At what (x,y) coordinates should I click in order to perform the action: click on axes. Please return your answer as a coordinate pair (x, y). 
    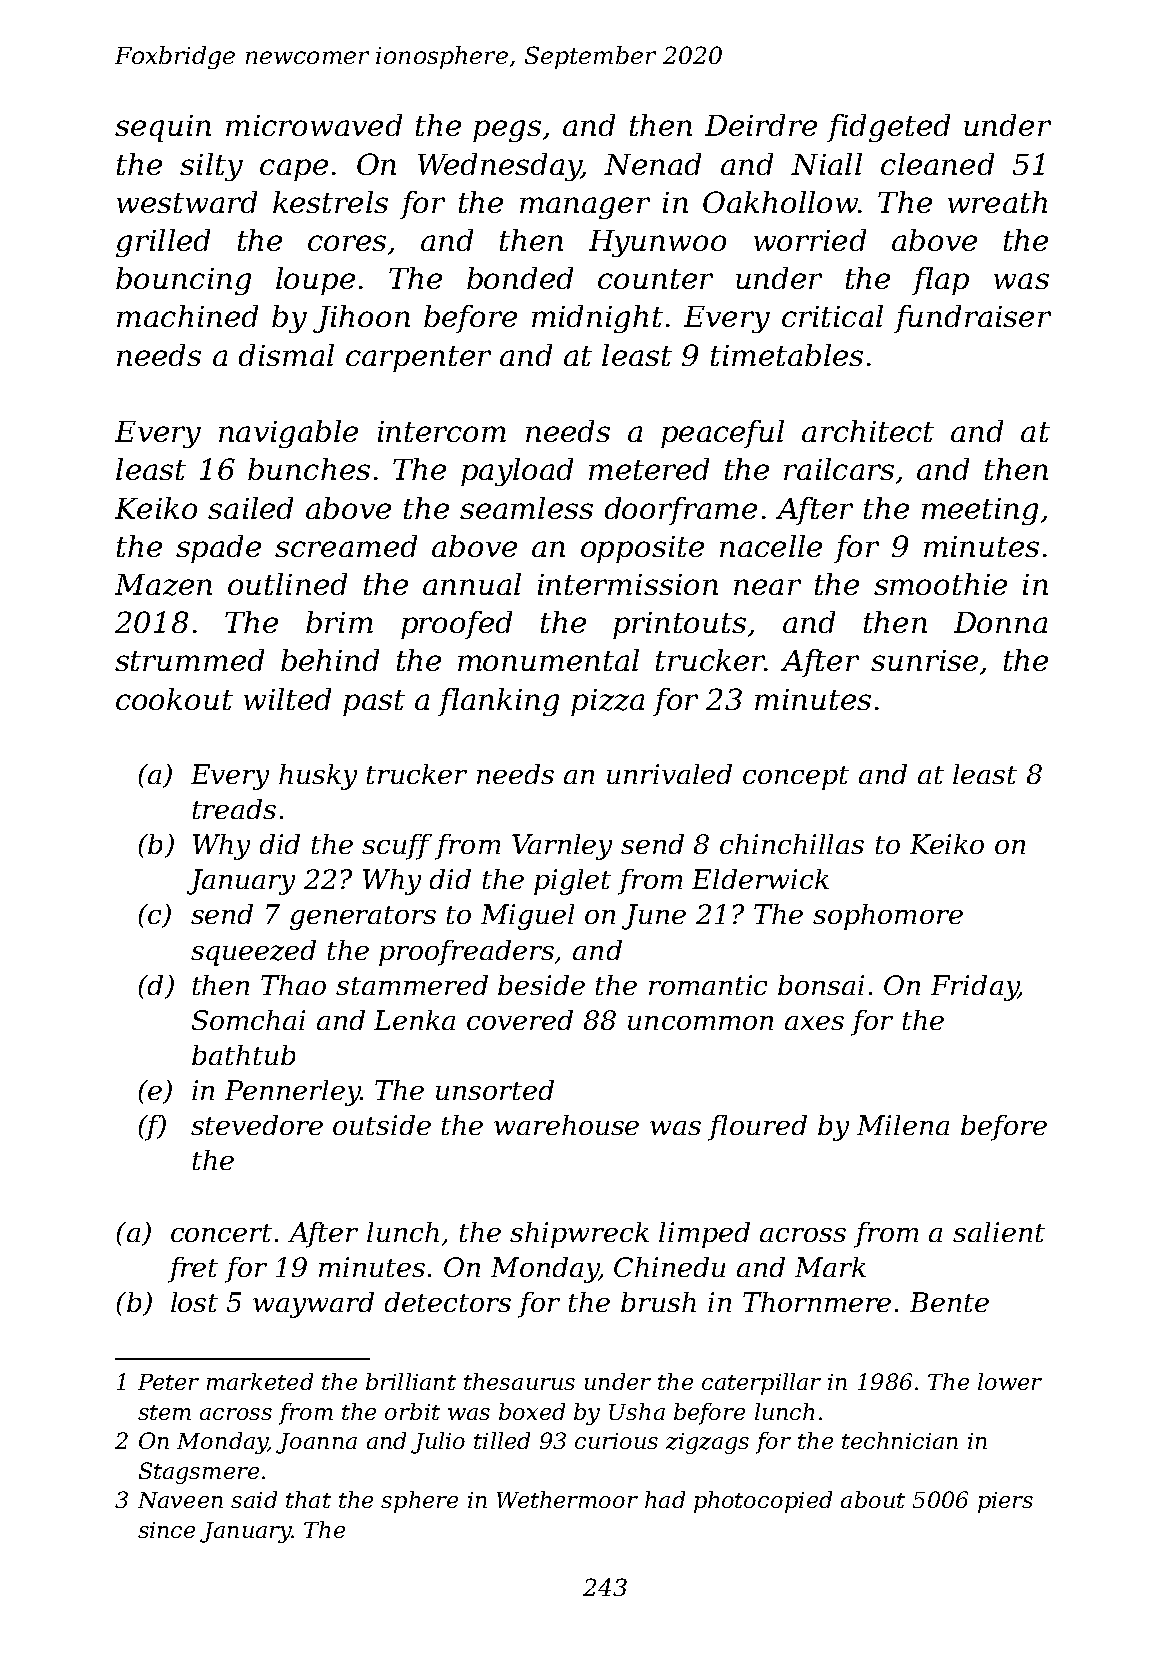
    Looking at the image, I should click on (814, 1023).
